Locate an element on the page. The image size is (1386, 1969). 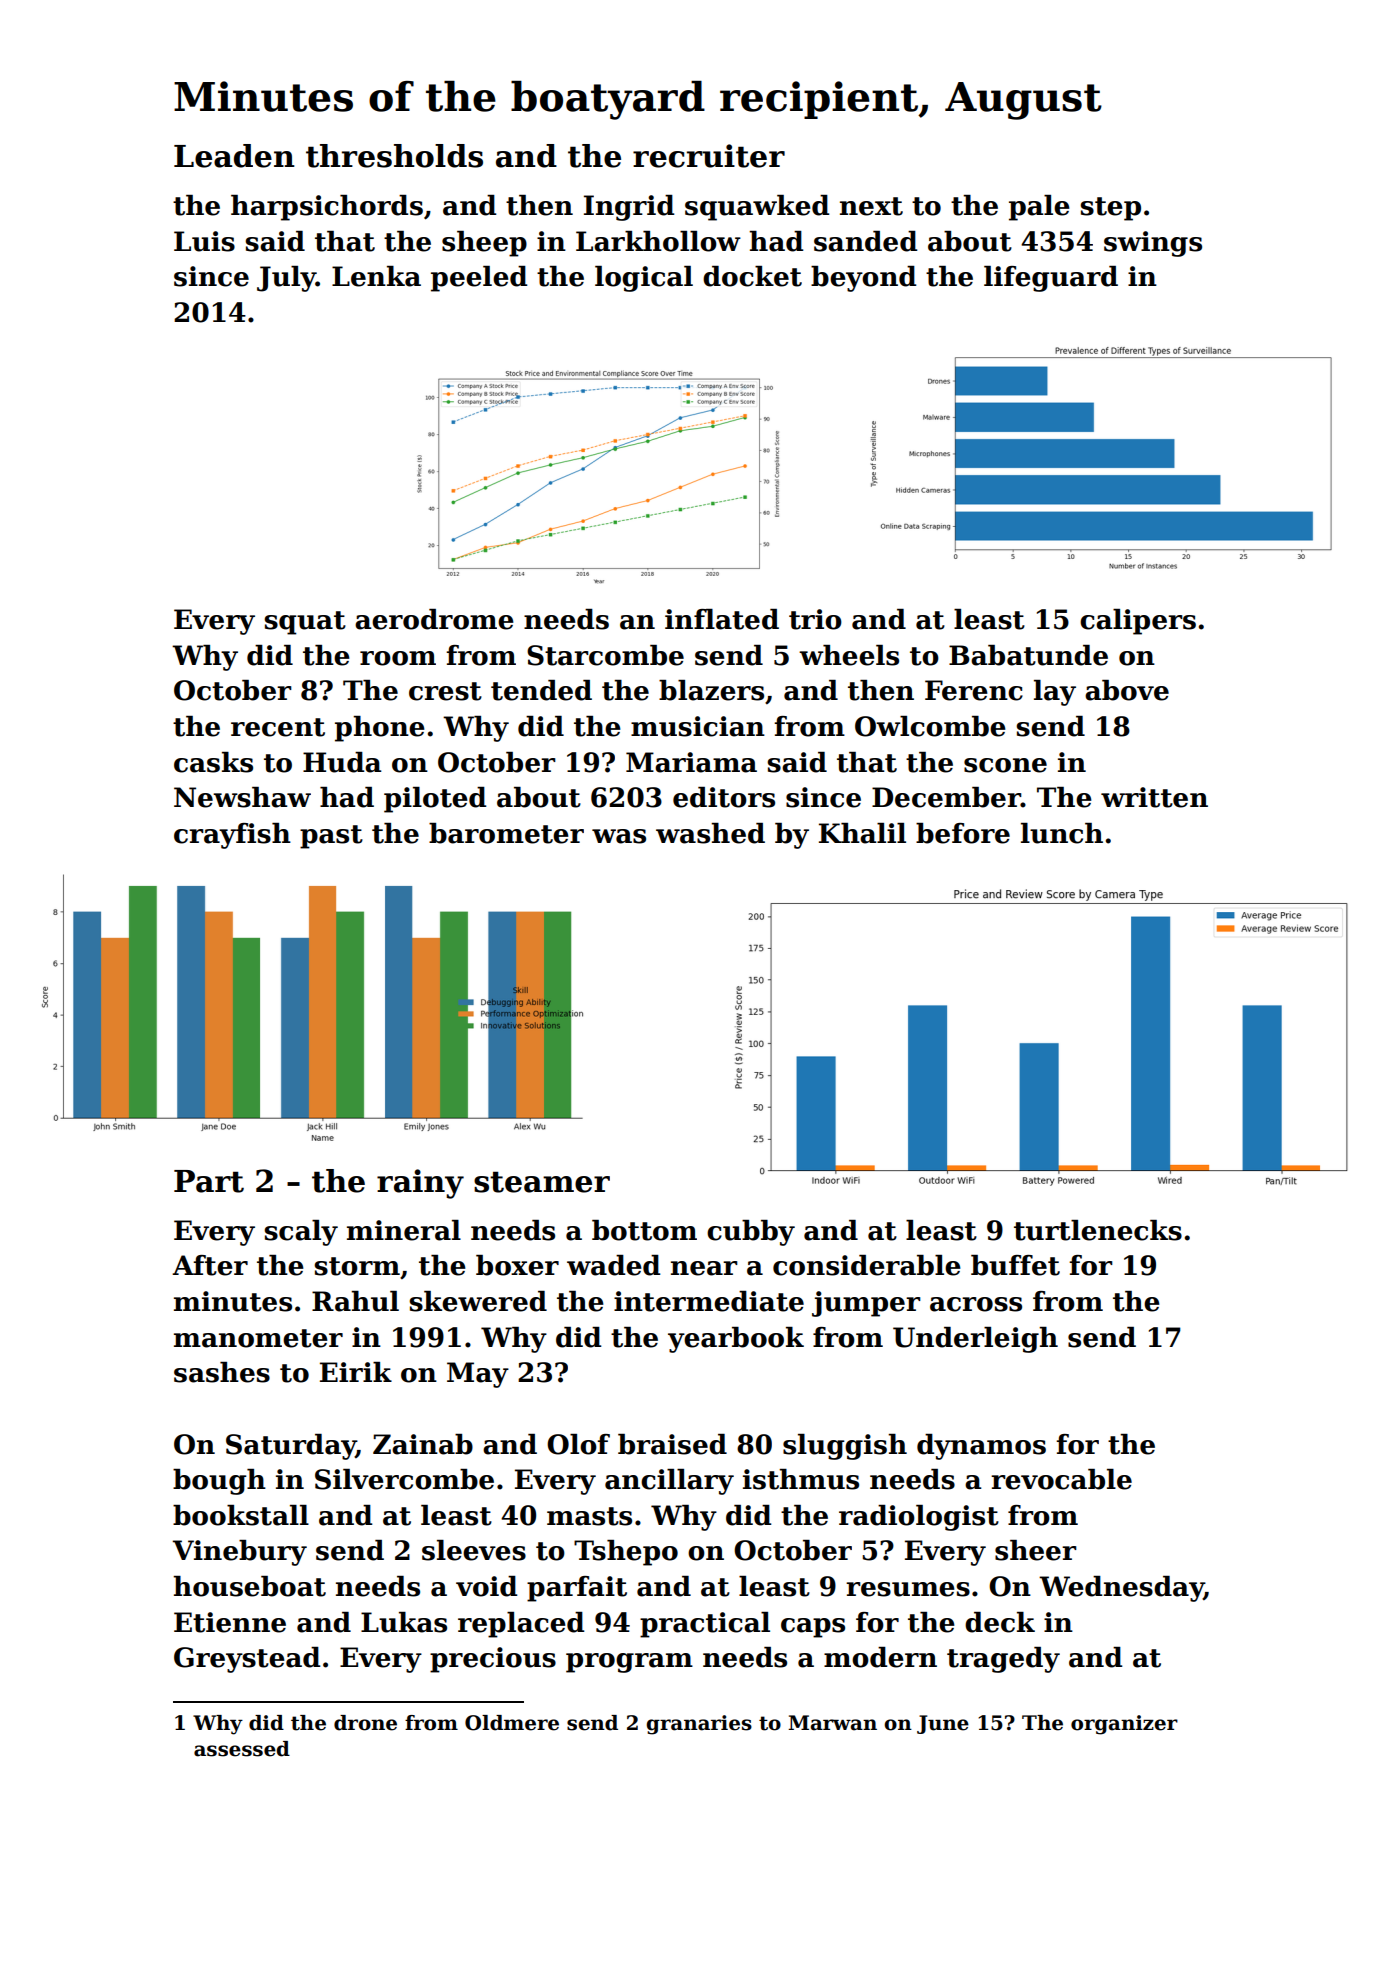
piloted is located at coordinates (435, 800).
